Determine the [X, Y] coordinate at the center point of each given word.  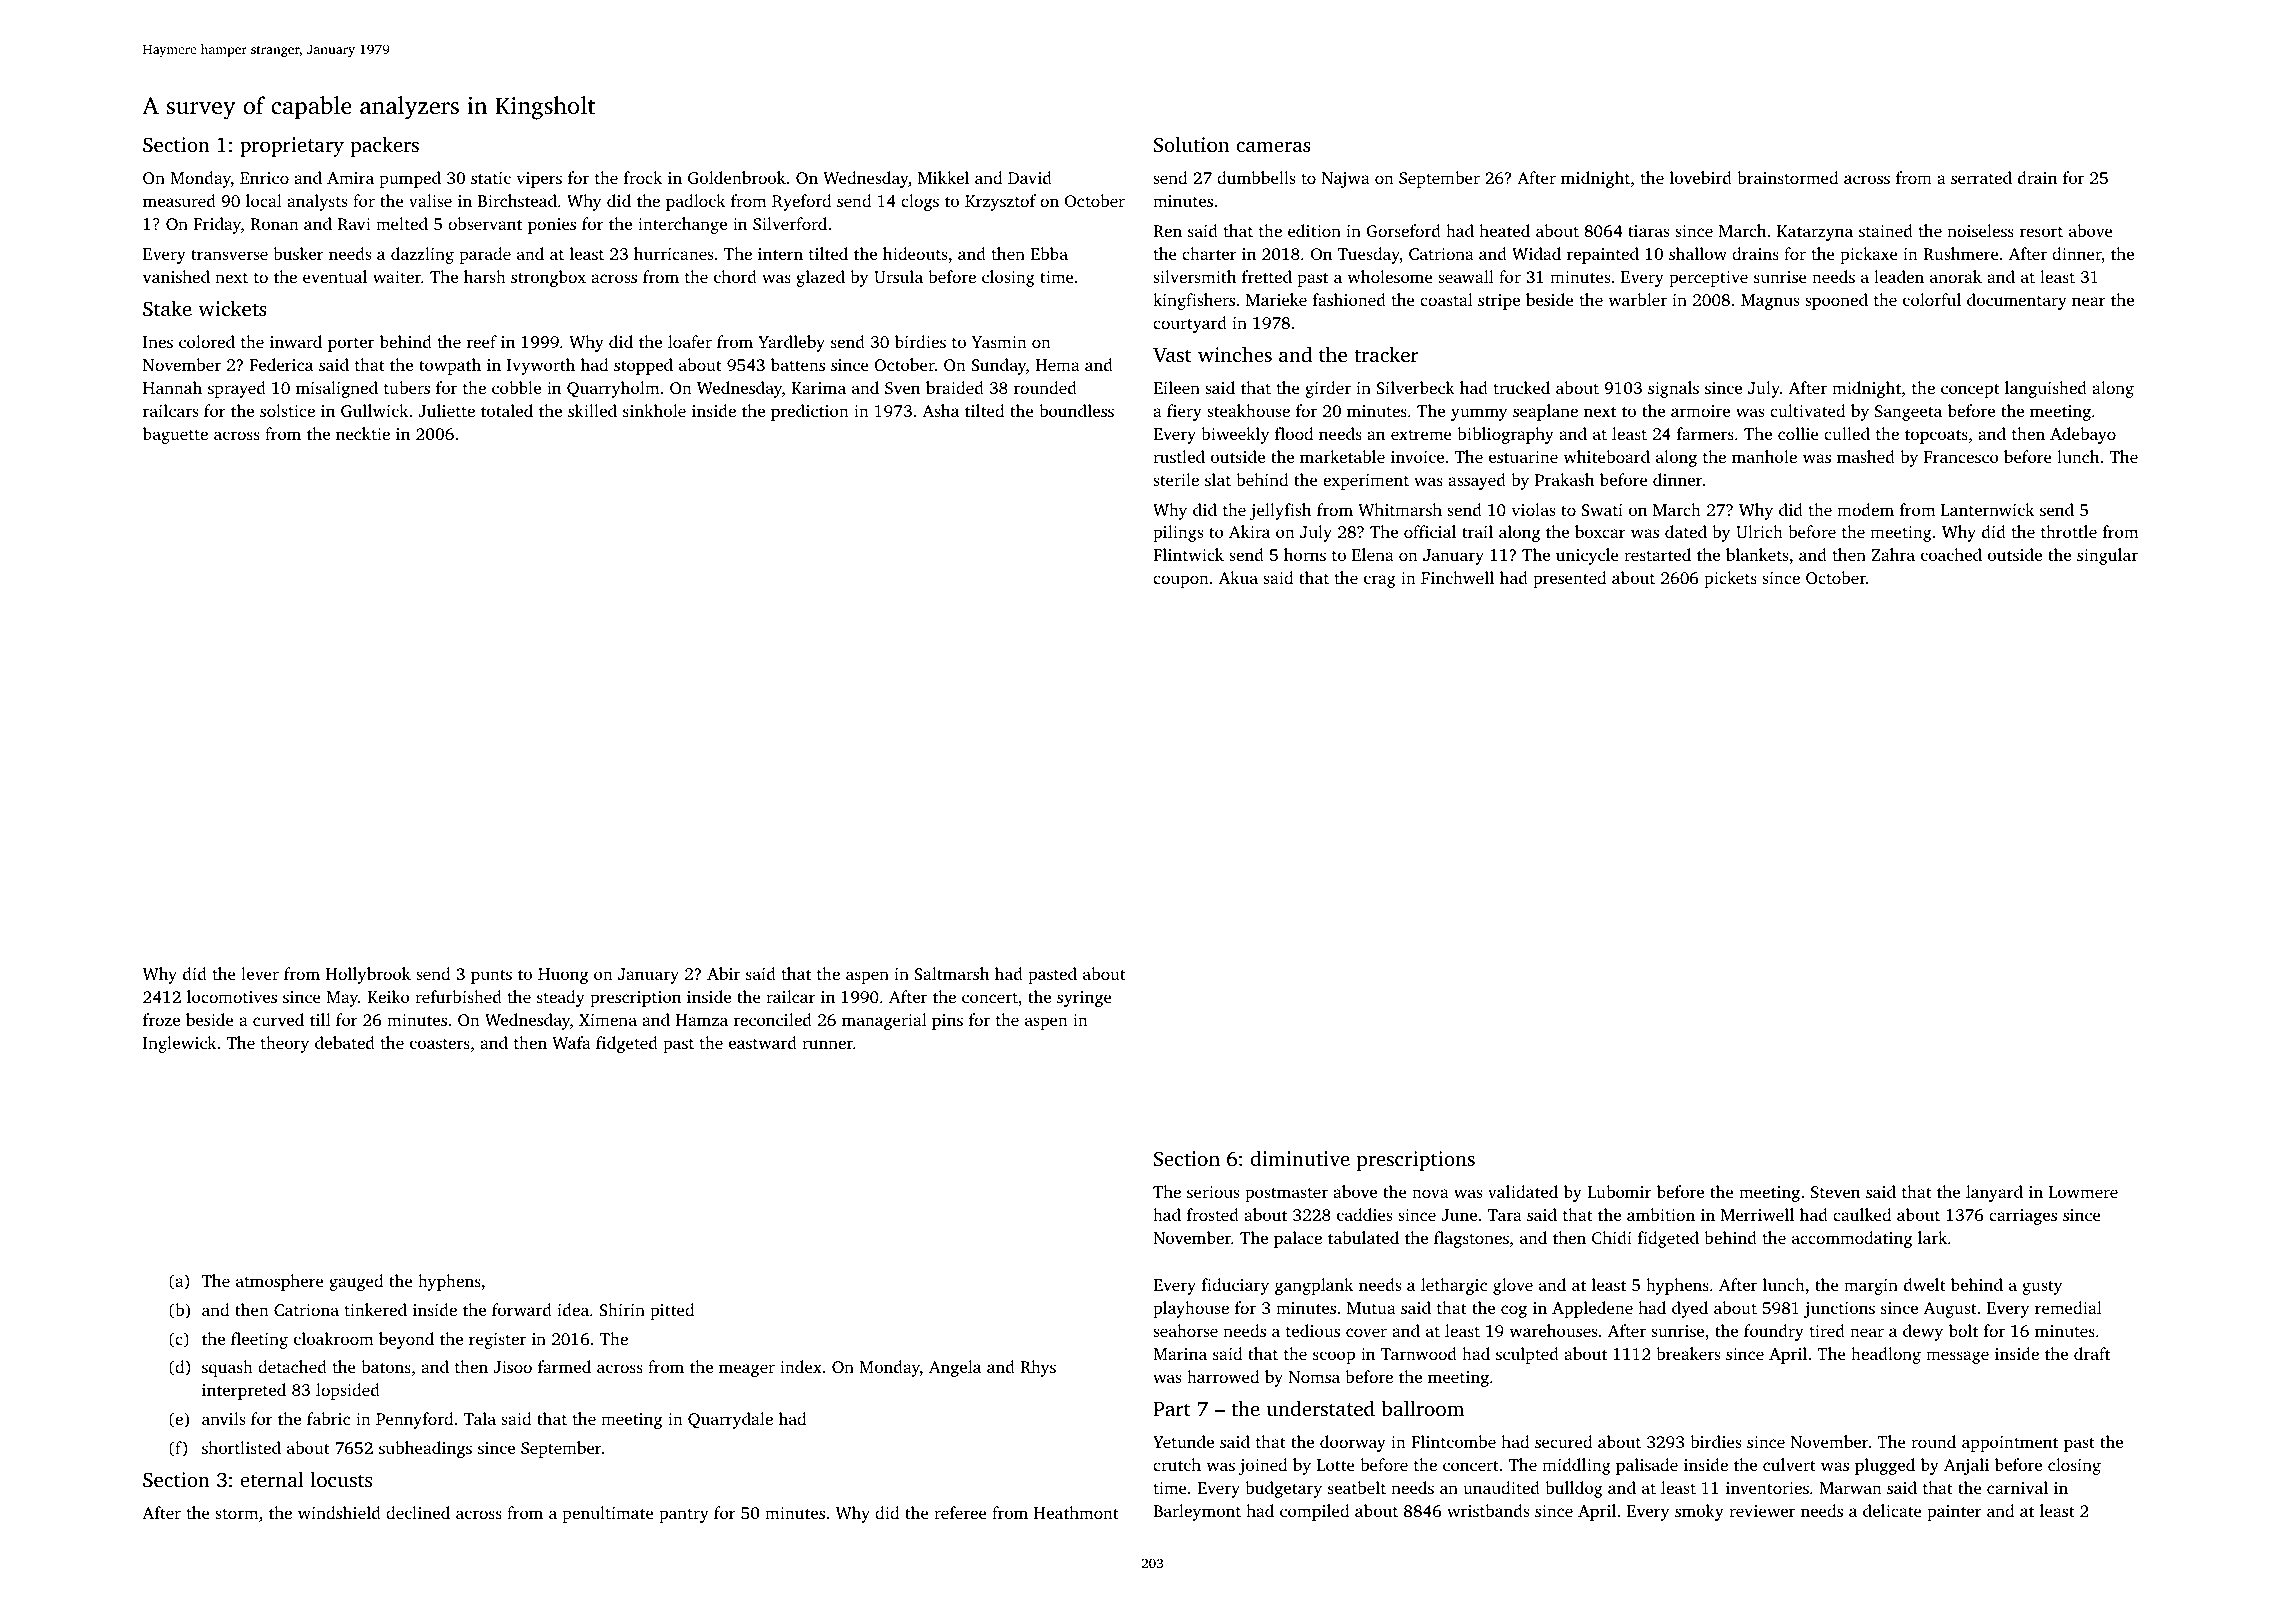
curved [278, 1019]
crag [1380, 581]
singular [2107, 556]
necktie [363, 433]
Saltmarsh [951, 973]
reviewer [1762, 1511]
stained [1886, 230]
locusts [341, 1479]
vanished [176, 276]
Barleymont [1197, 1512]
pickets [1730, 579]
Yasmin [999, 342]
